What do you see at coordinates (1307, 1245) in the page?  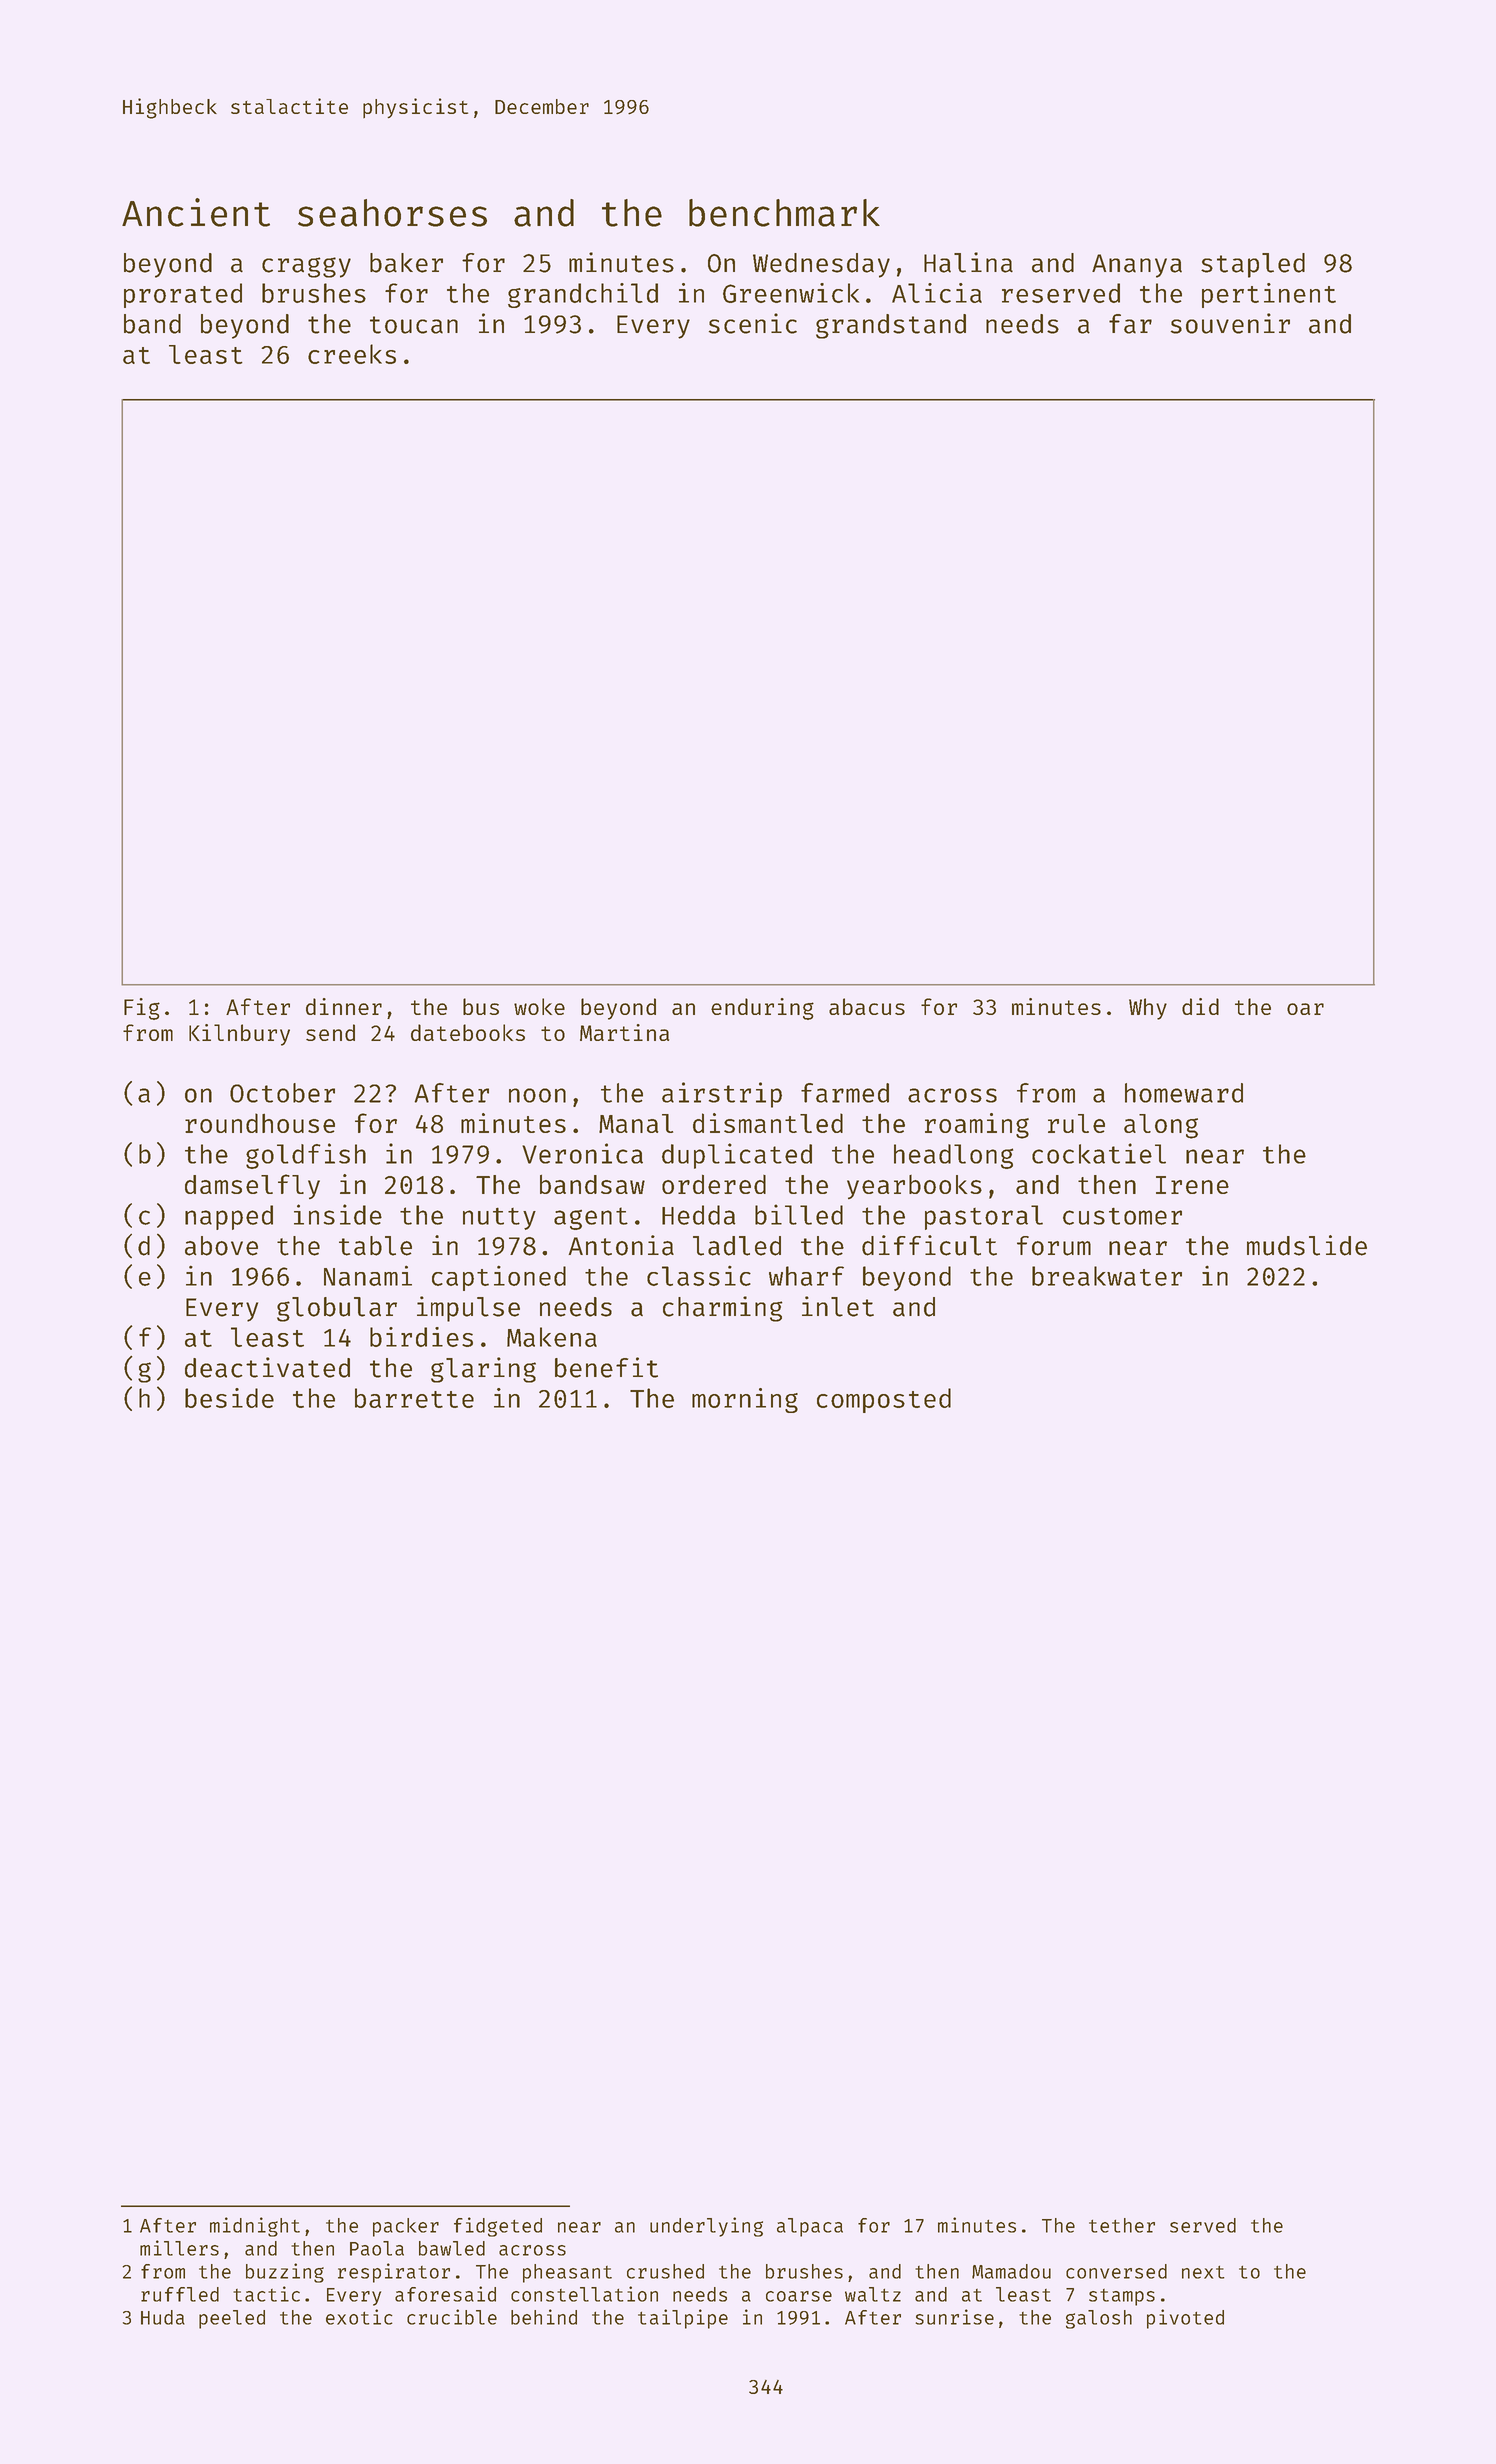 I see `mudslide` at bounding box center [1307, 1245].
